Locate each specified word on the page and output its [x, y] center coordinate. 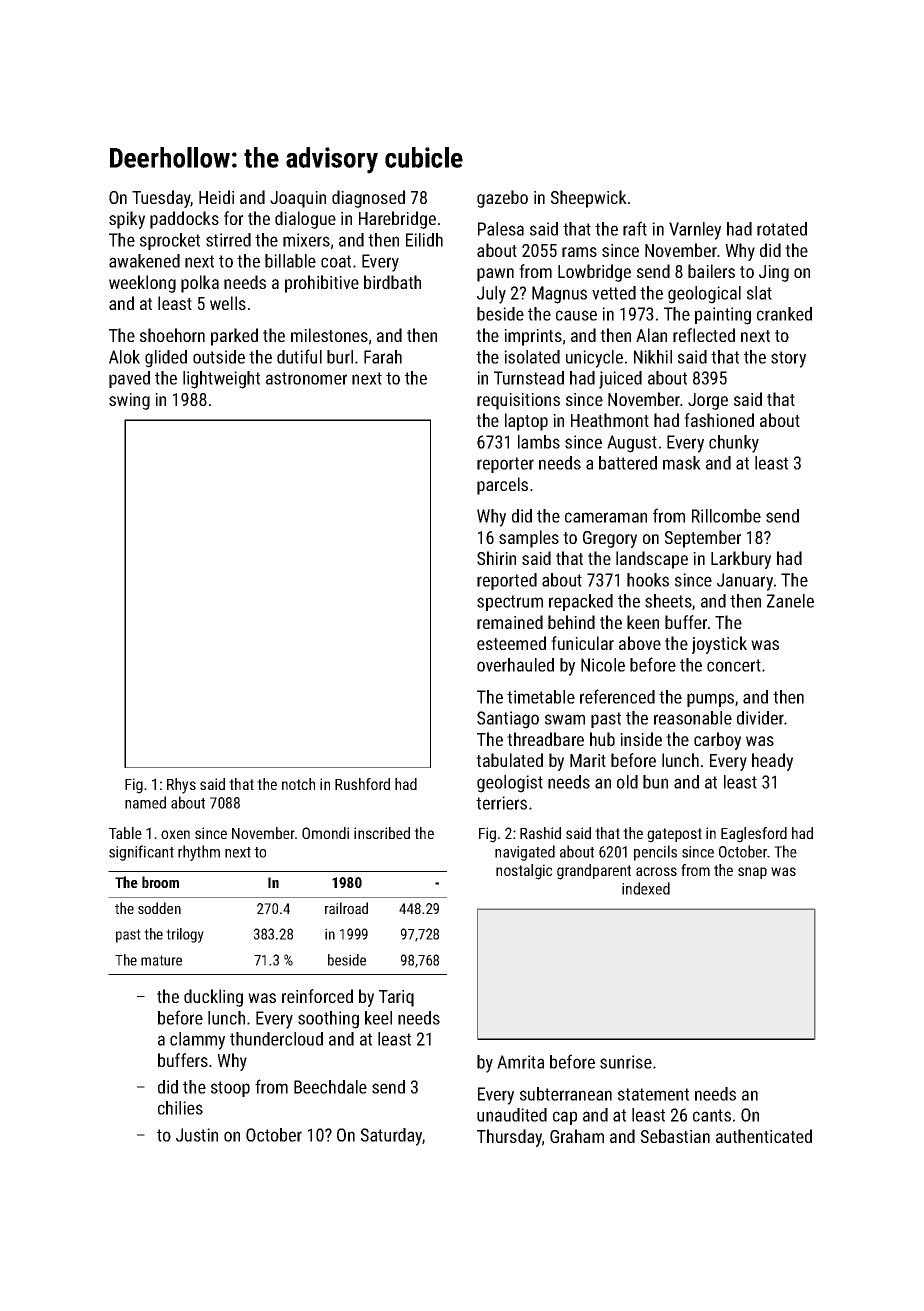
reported [507, 581]
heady [772, 762]
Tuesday [161, 199]
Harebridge [397, 220]
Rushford [362, 784]
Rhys [181, 786]
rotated [782, 229]
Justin [197, 1135]
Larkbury [741, 560]
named [145, 802]
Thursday [509, 1138]
